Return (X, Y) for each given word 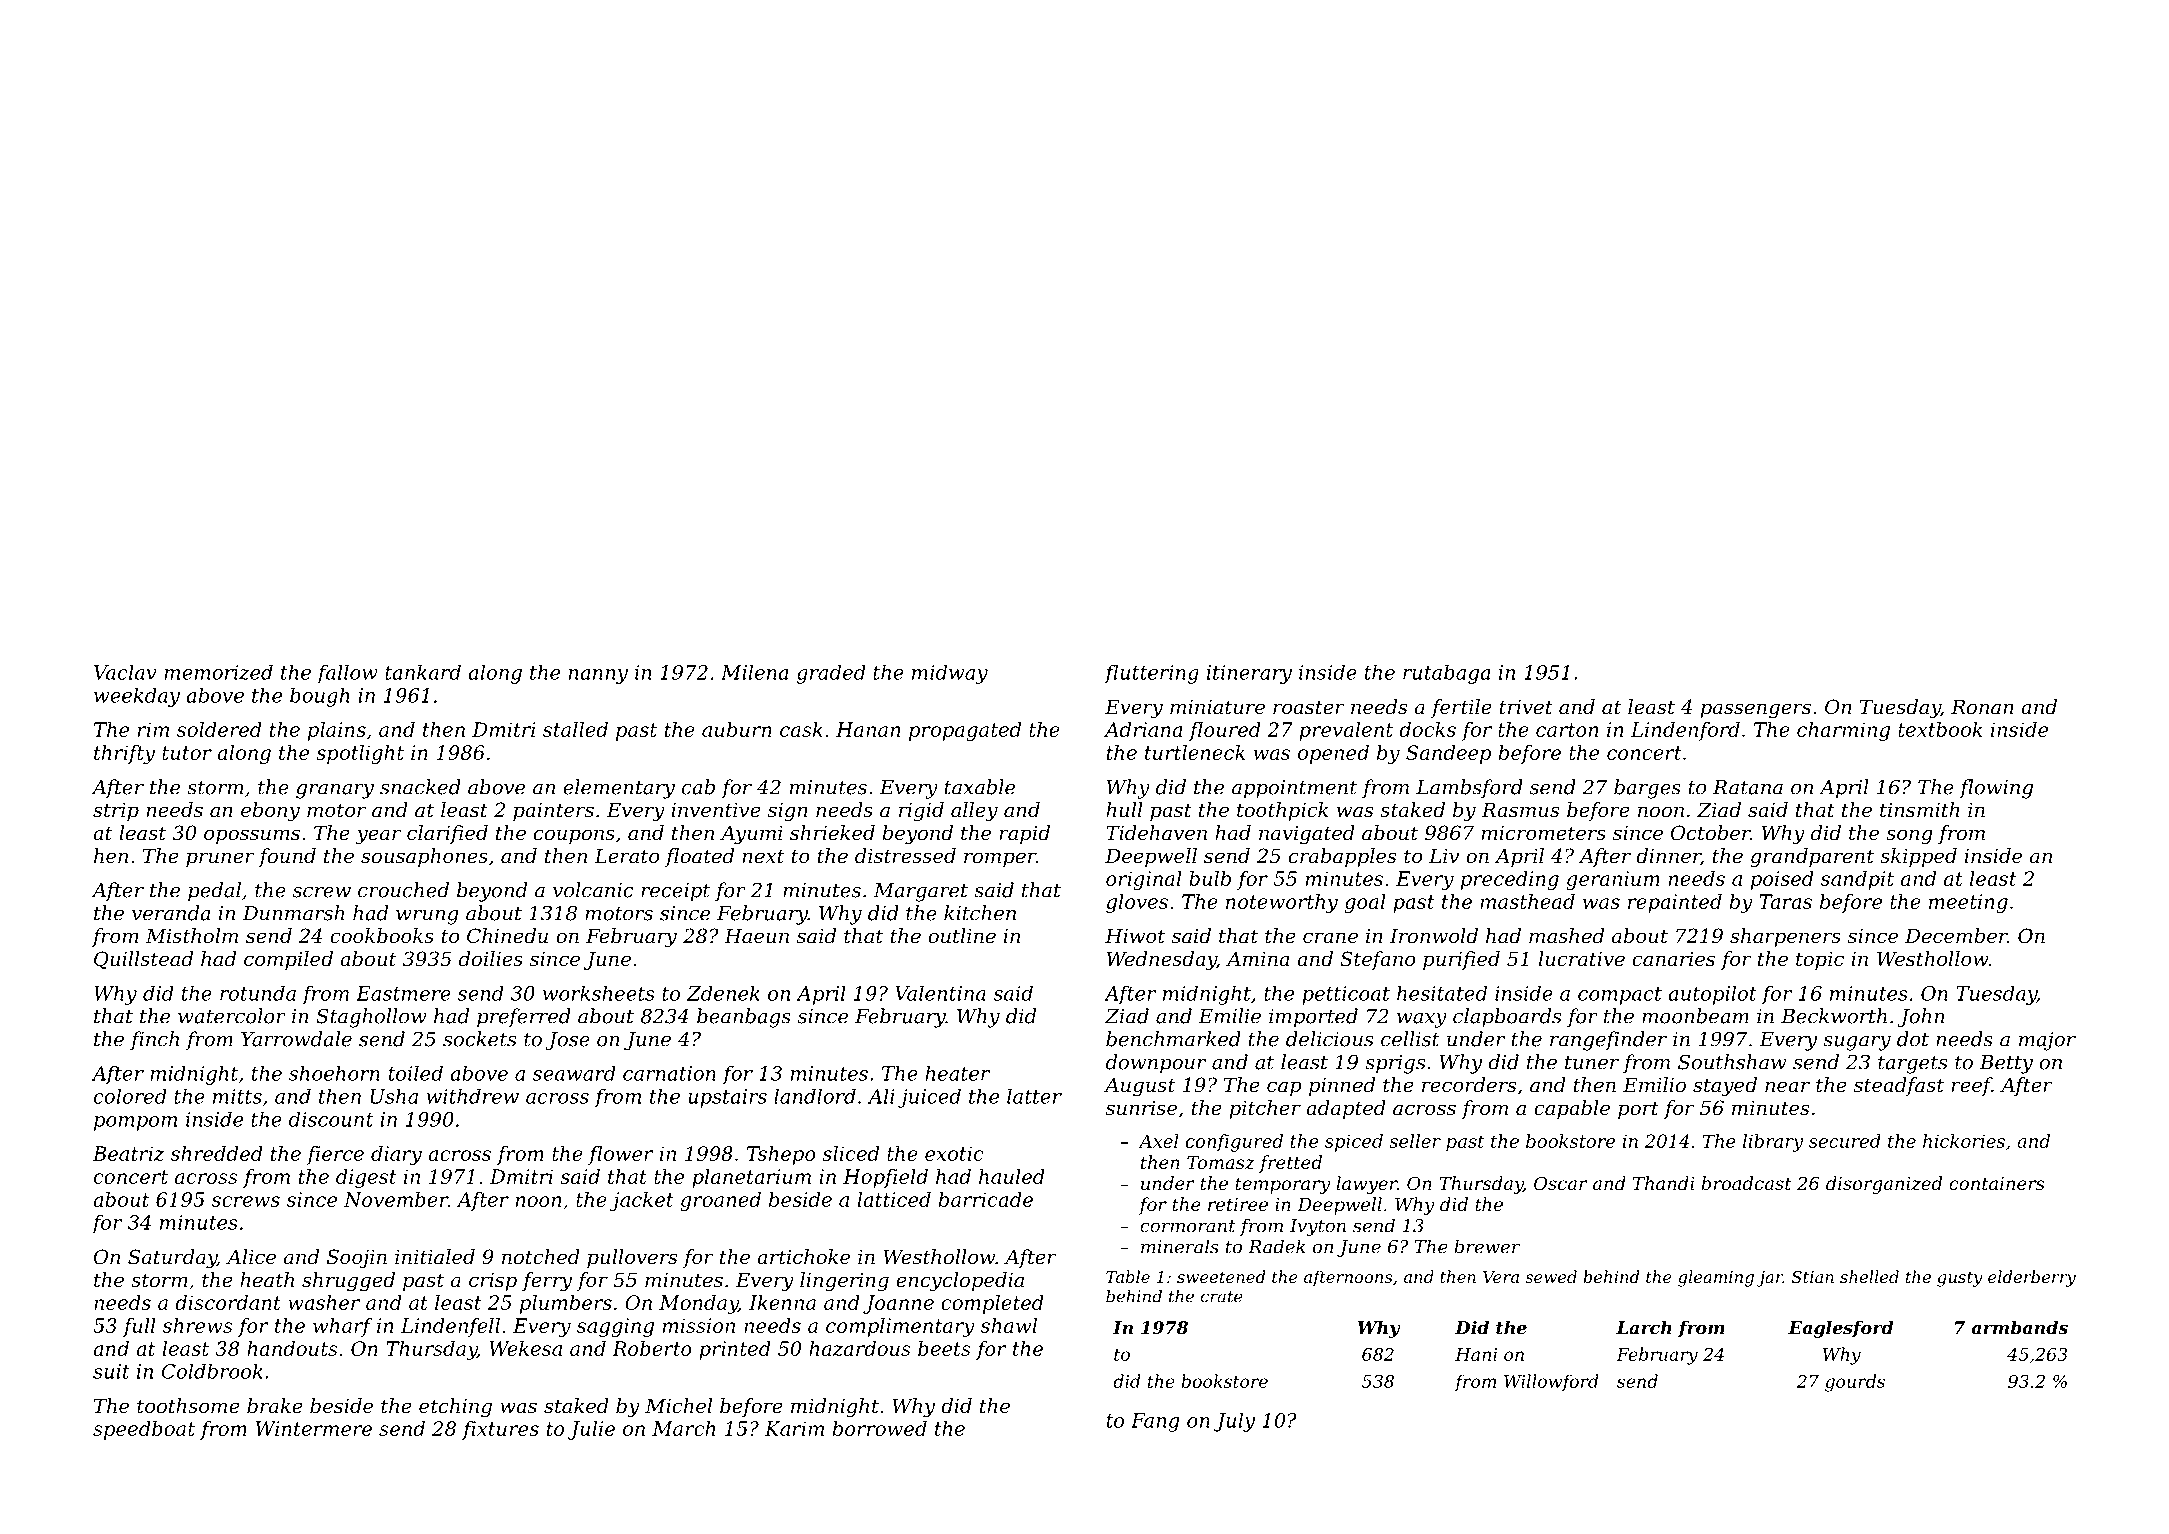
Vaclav (125, 672)
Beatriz (128, 1153)
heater (957, 1073)
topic (1820, 960)
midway (950, 674)
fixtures (500, 1430)
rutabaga (1446, 674)
